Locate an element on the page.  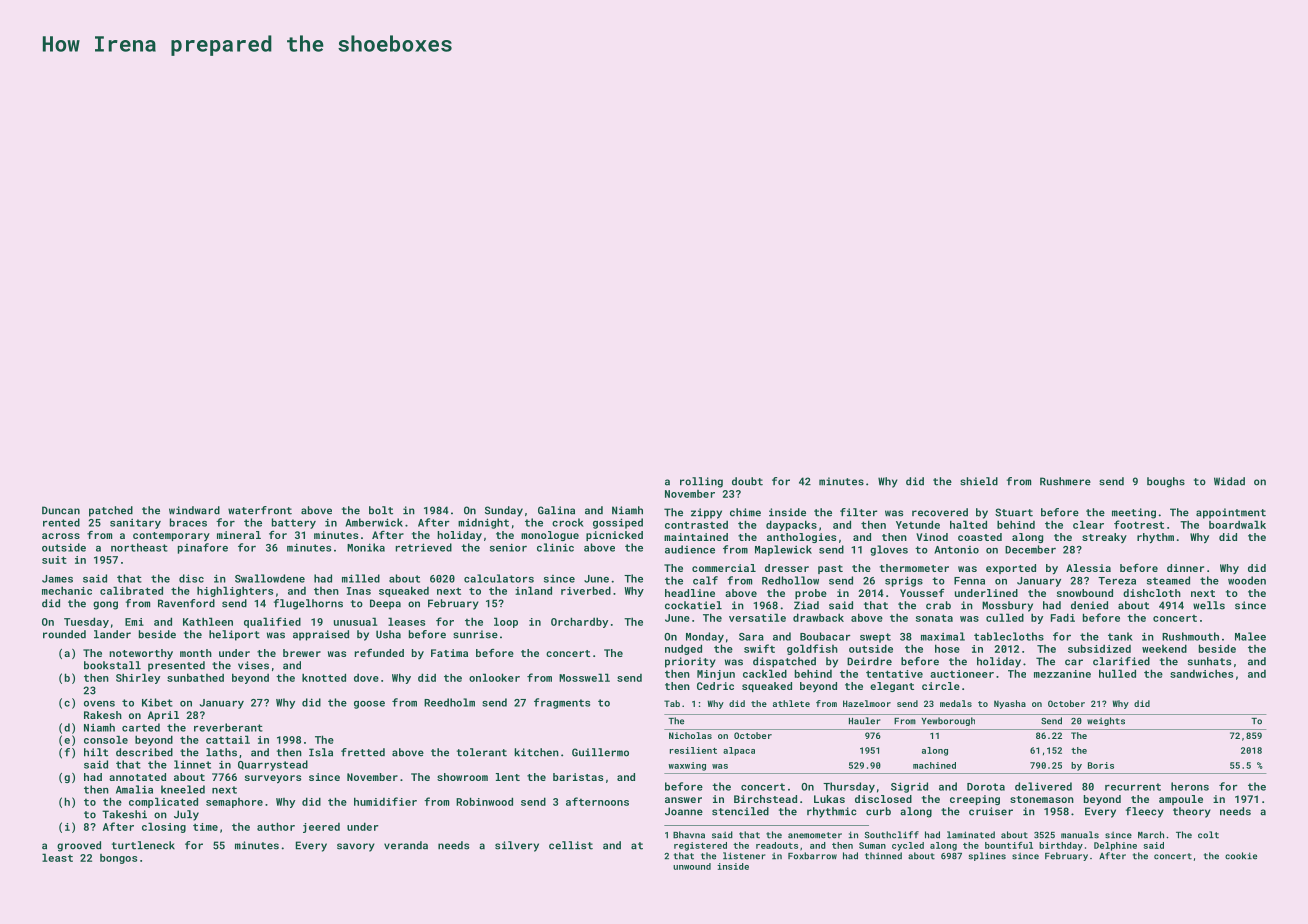
Malee is located at coordinates (1250, 636).
